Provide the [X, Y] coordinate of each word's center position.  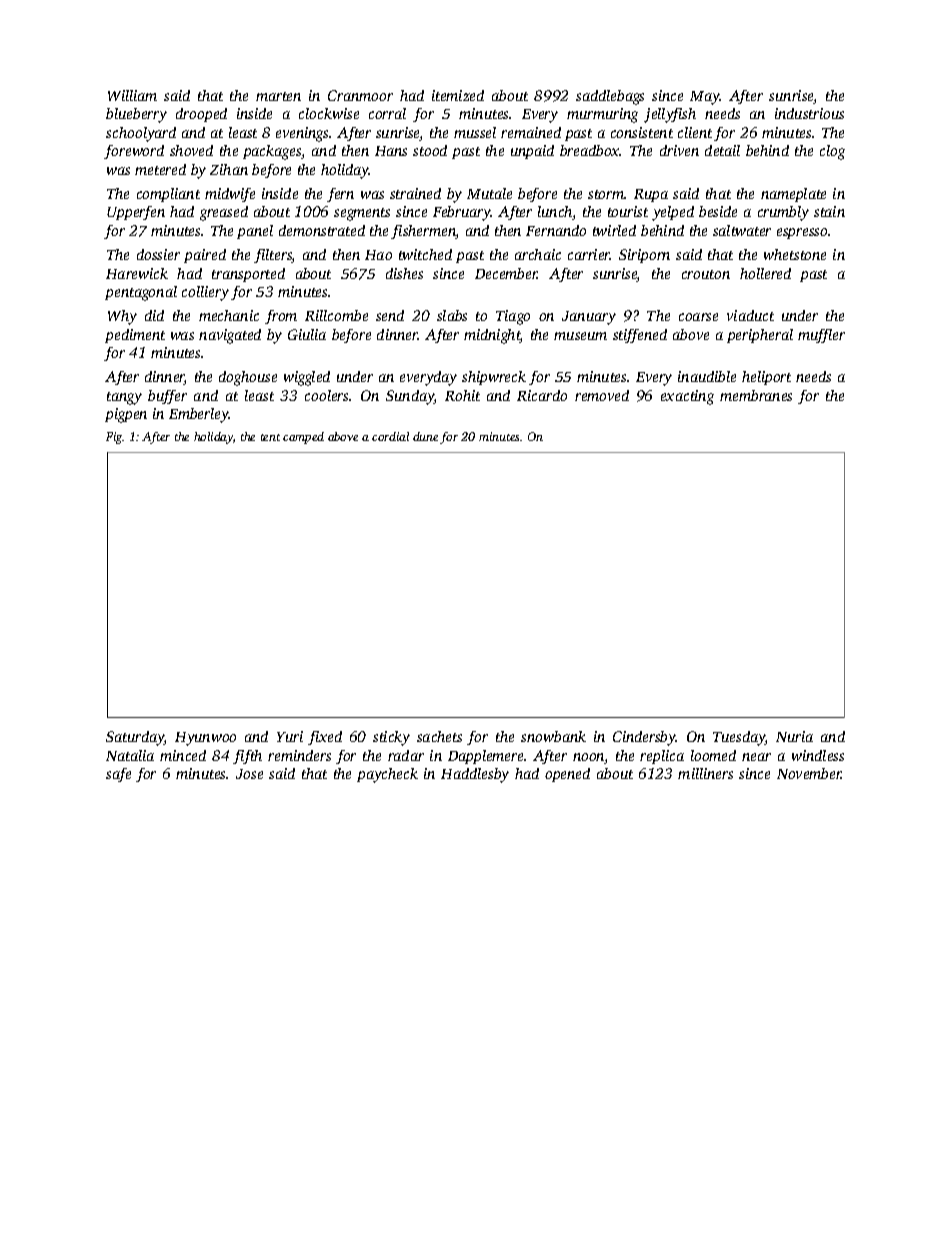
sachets [439, 736]
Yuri [290, 736]
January [589, 318]
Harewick [137, 273]
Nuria [794, 736]
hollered [765, 273]
